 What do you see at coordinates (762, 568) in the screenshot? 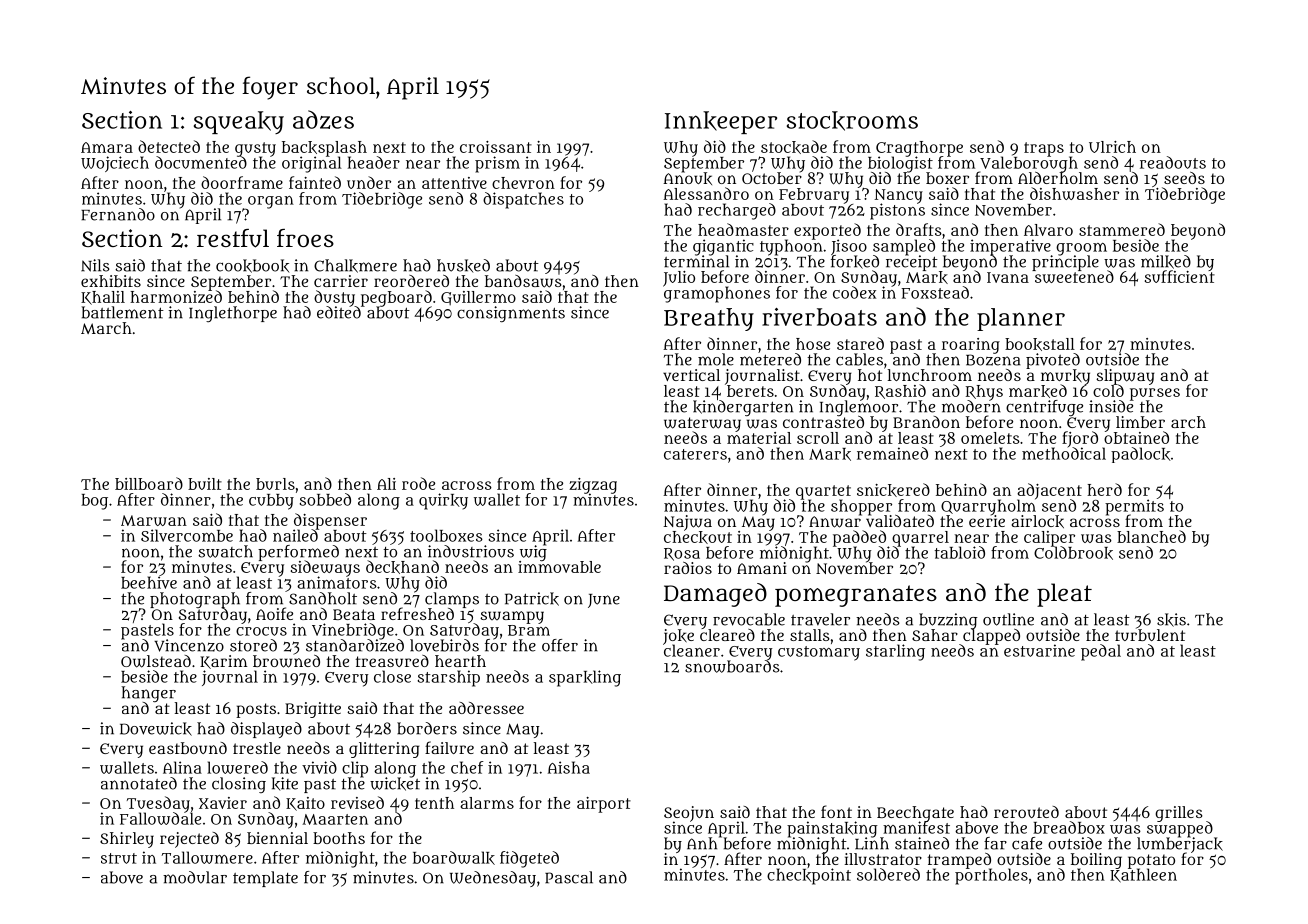
I see `Amani` at bounding box center [762, 568].
